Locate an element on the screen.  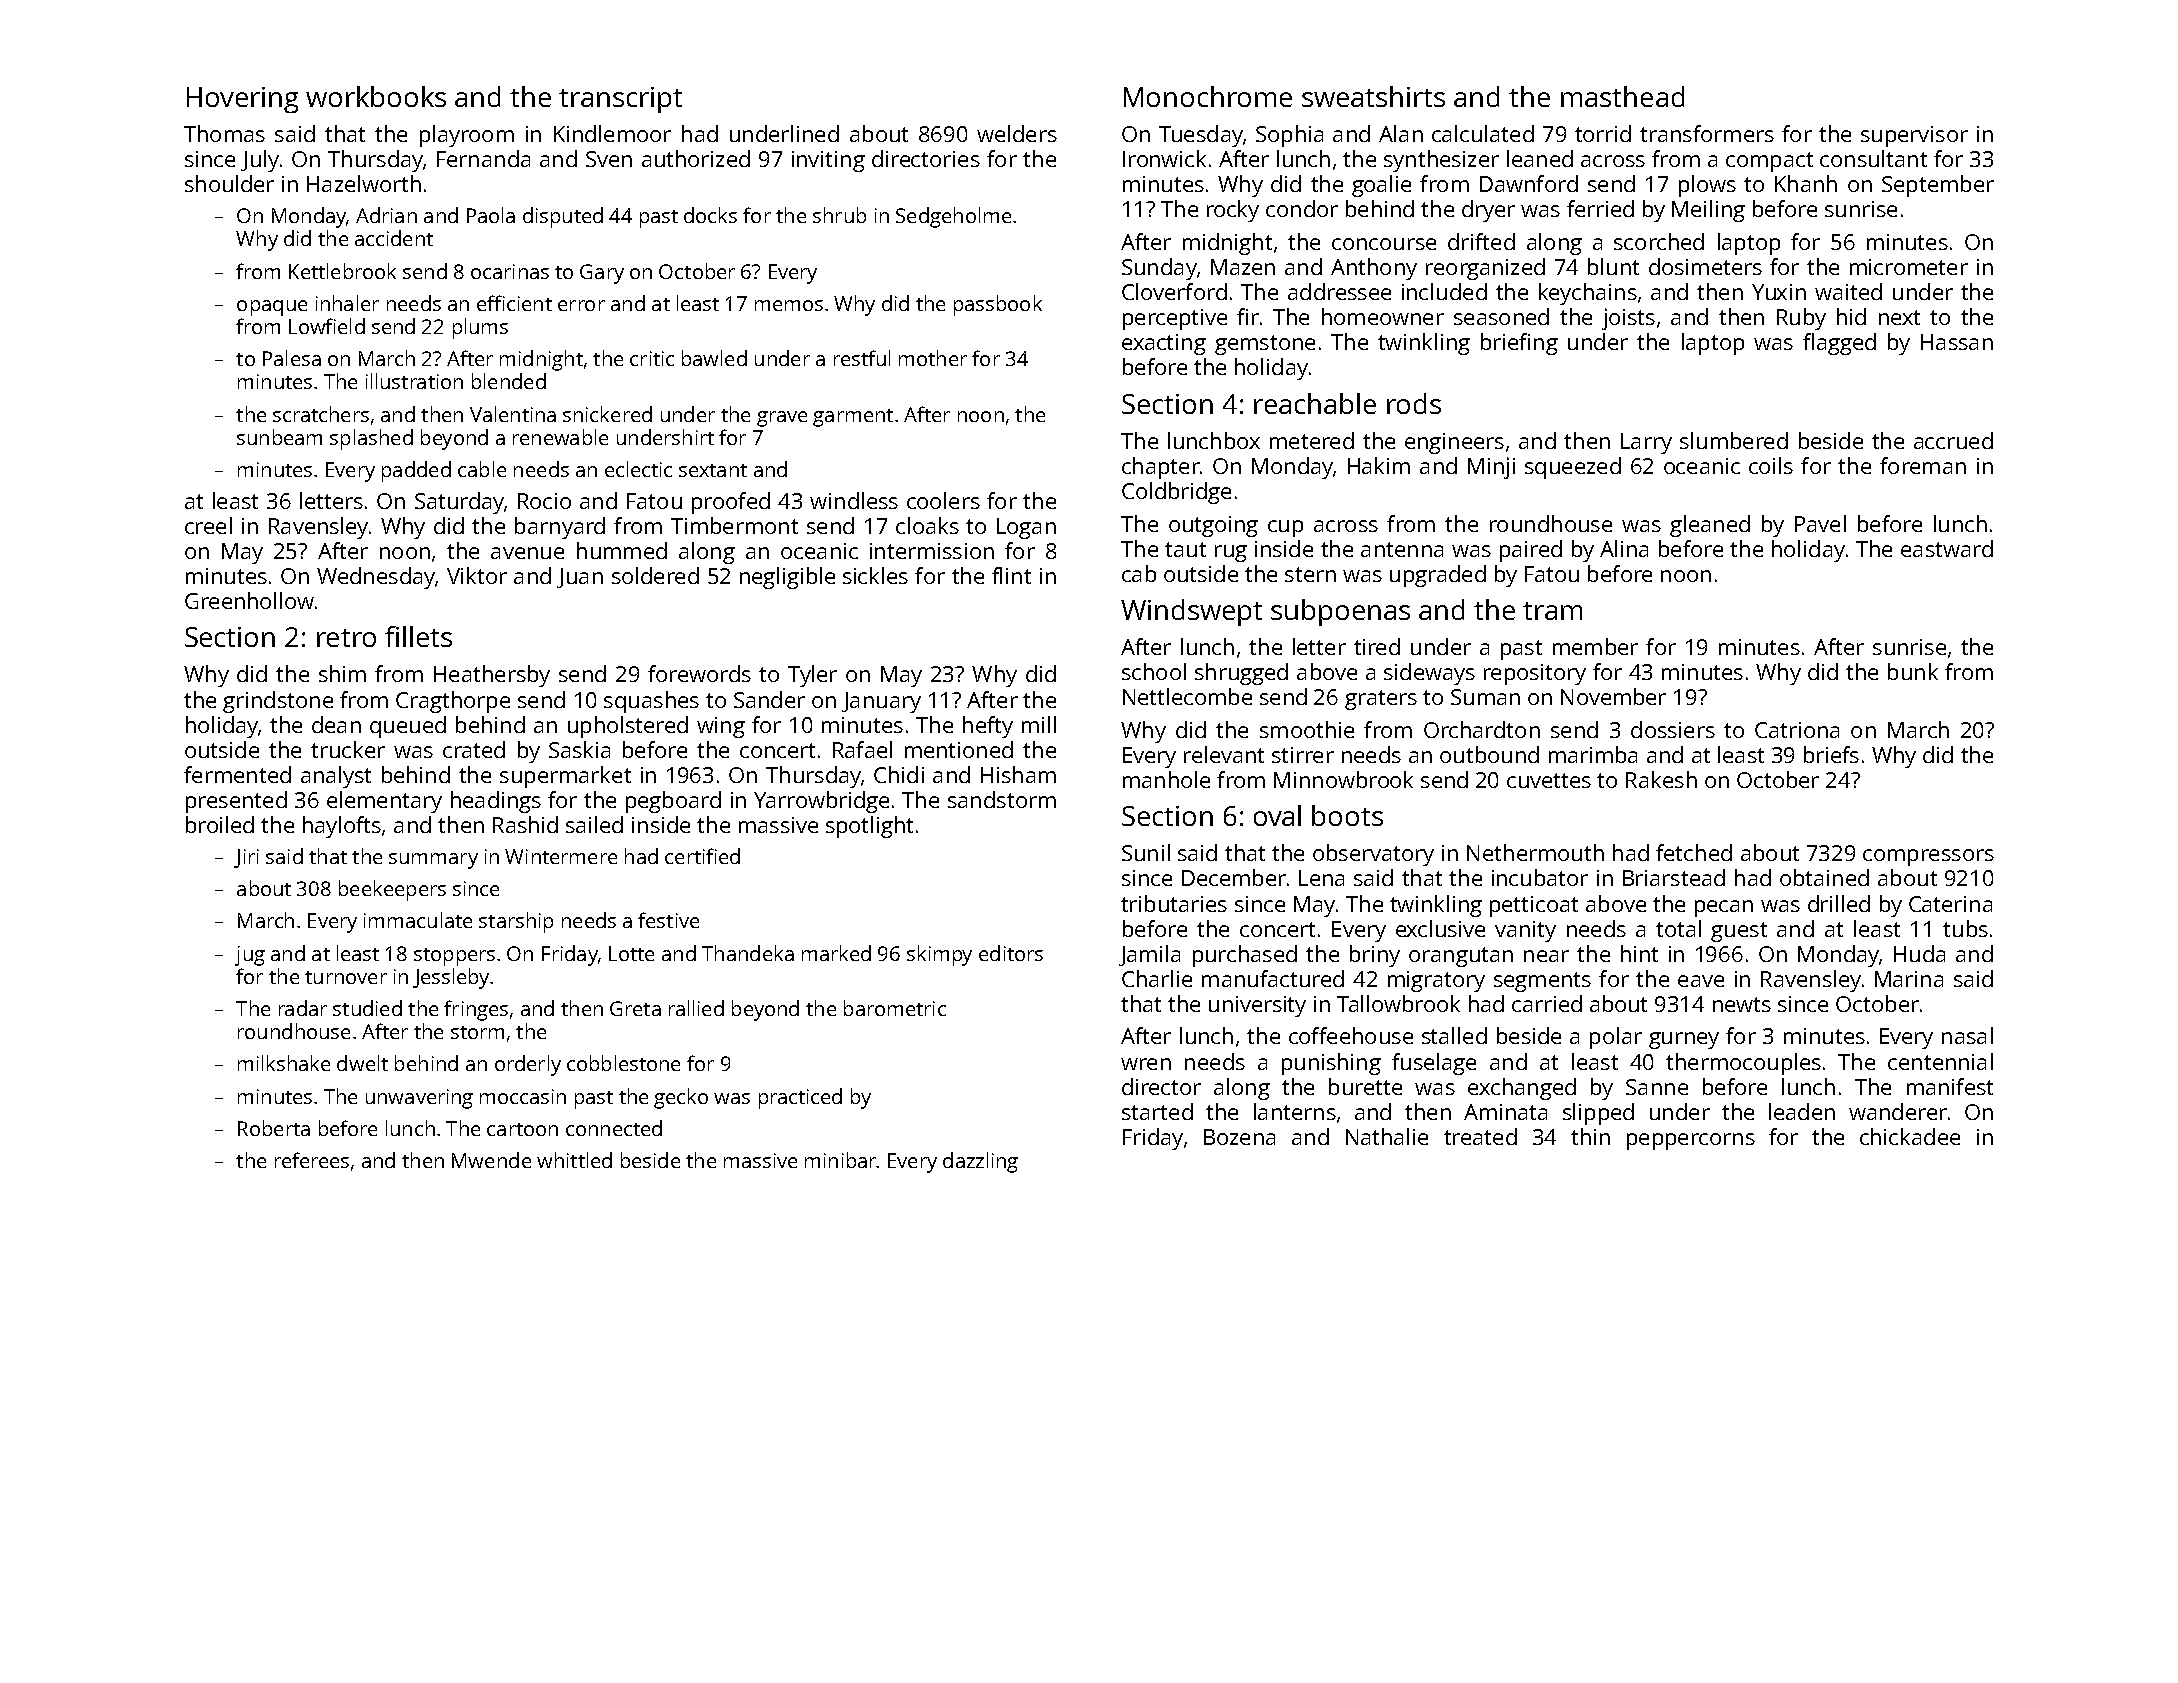
masthead is located at coordinates (1622, 96).
